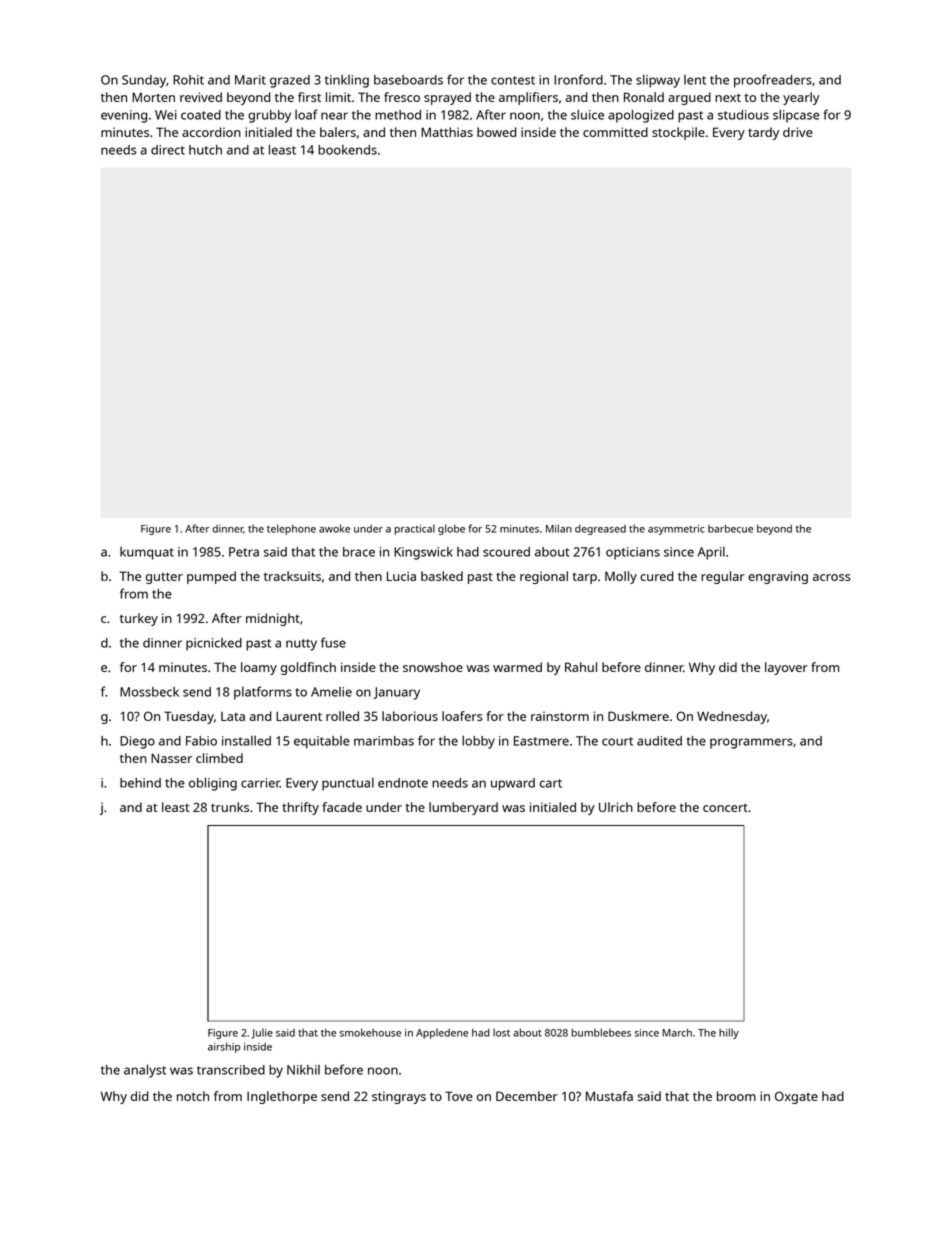 The width and height of the image is (952, 1233). What do you see at coordinates (463, 808) in the image?
I see `lumberyard` at bounding box center [463, 808].
